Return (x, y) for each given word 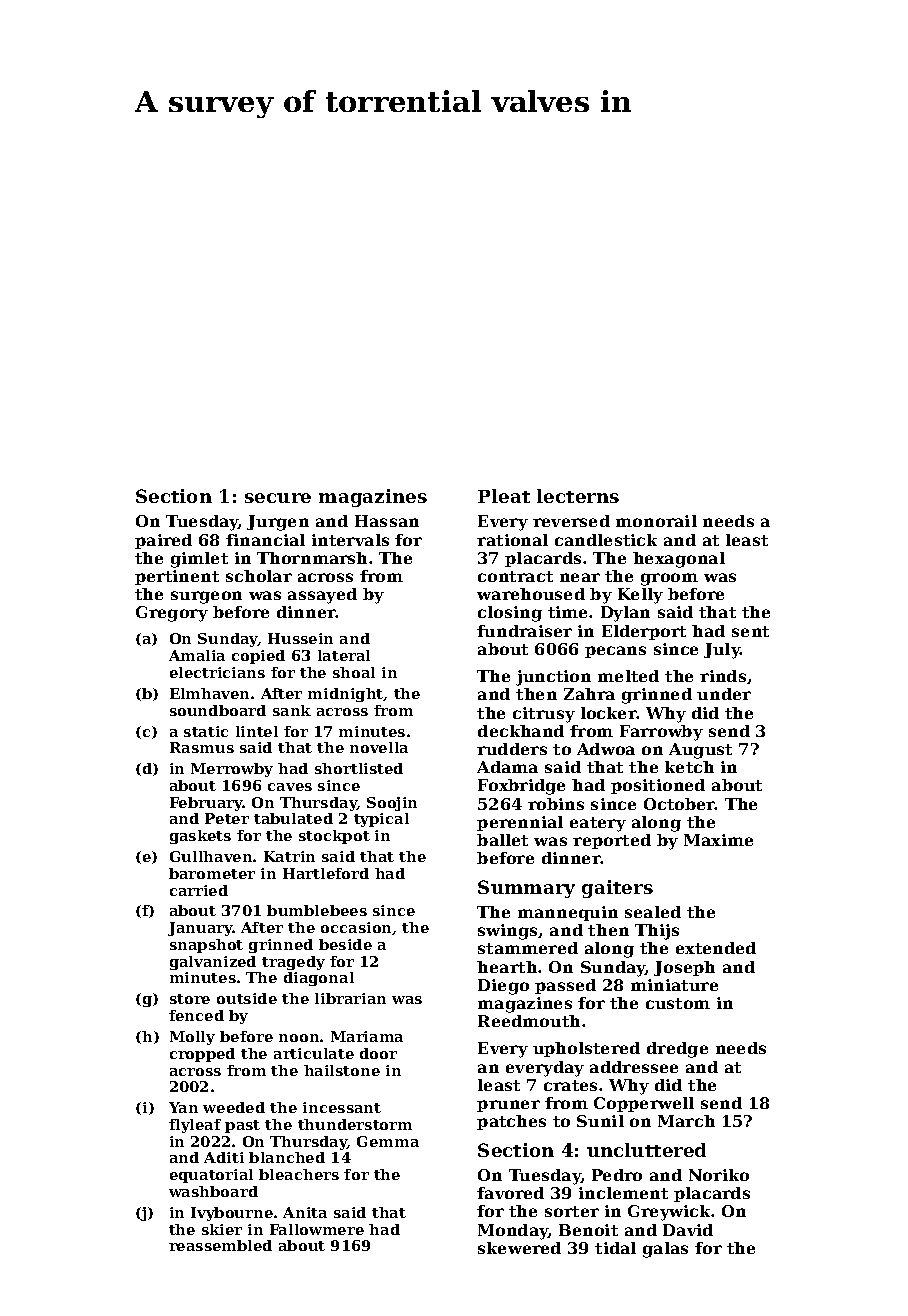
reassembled (220, 1245)
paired (163, 541)
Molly (192, 1038)
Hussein (300, 638)
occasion (357, 928)
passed (565, 986)
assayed (322, 596)
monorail (656, 521)
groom (669, 579)
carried (199, 890)
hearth (507, 967)
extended (716, 948)
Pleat (504, 496)
